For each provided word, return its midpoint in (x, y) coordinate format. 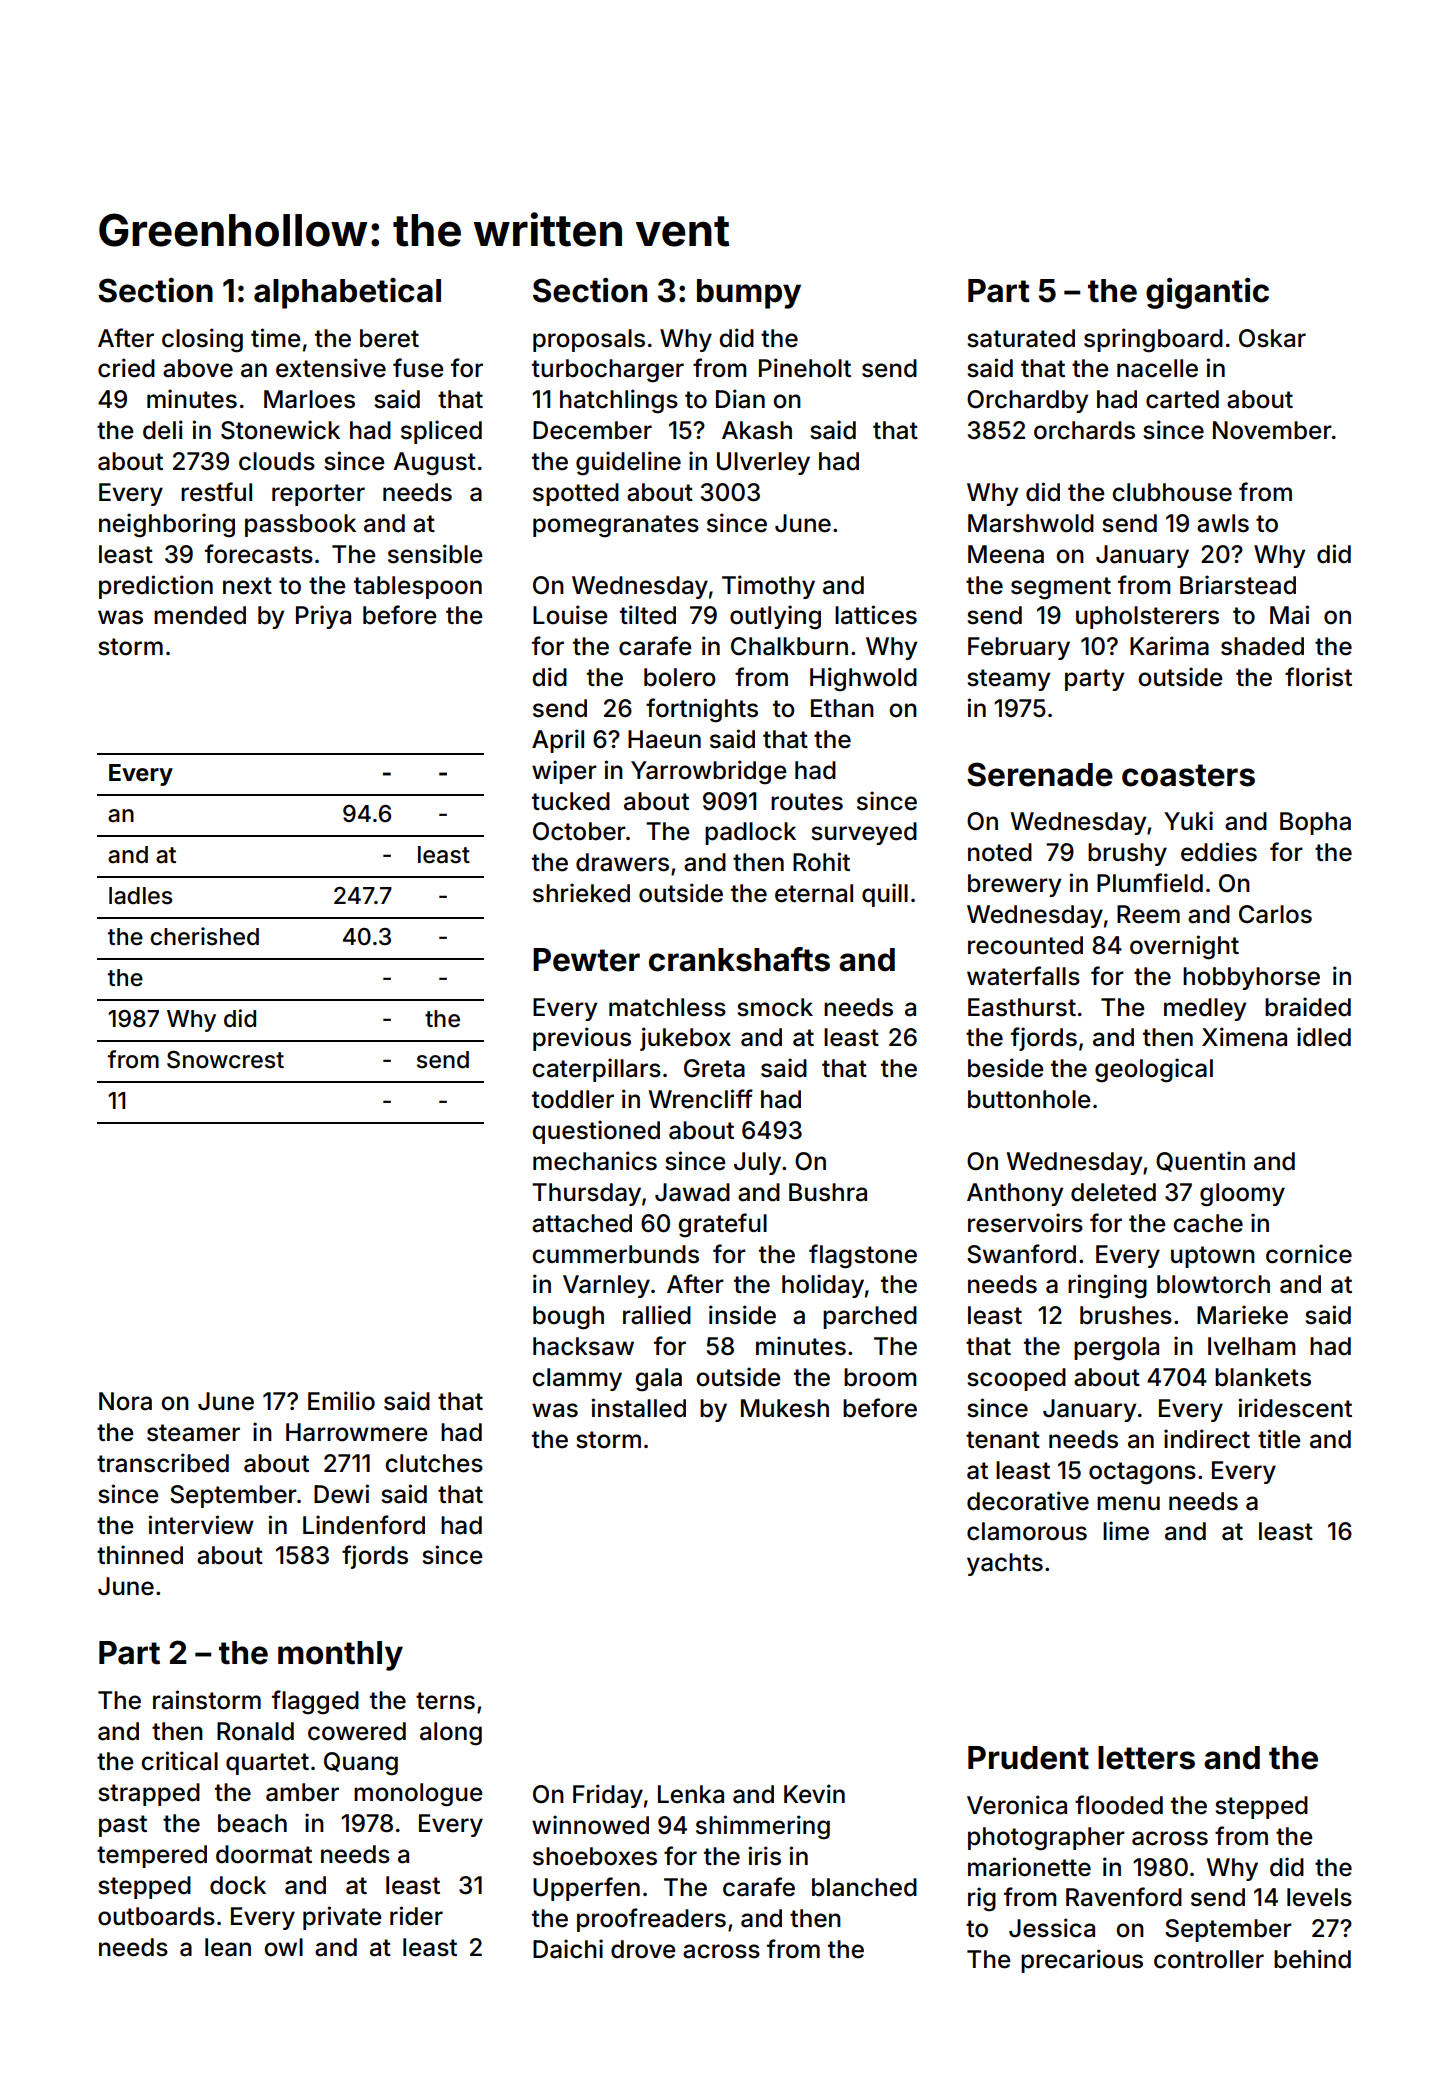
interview (201, 1525)
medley (1205, 1009)
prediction (156, 587)
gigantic (1207, 293)
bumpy (749, 294)
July (757, 1163)
